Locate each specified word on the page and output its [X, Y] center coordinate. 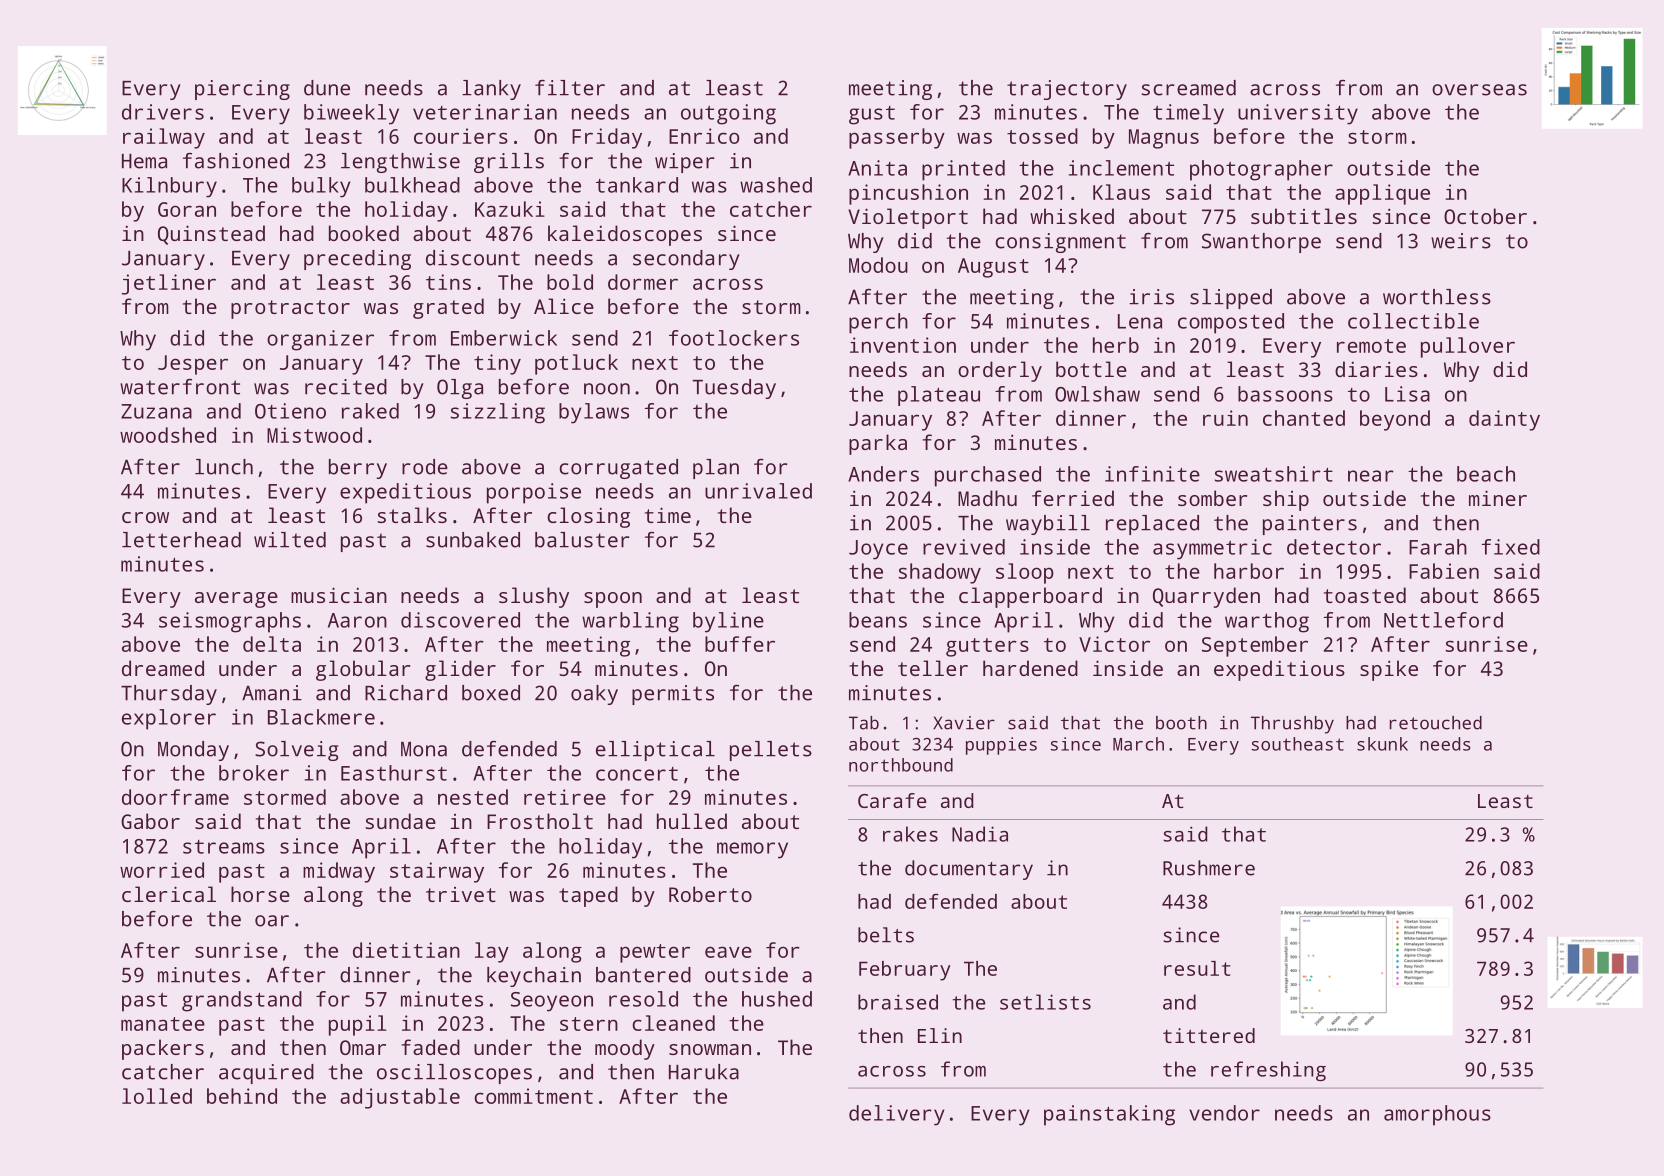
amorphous [1437, 1115]
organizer [320, 340]
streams [224, 847]
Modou [878, 265]
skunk [1382, 744]
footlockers [734, 338]
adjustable [400, 1098]
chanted [1304, 418]
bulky [321, 187]
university [1298, 114]
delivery [896, 1115]
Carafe [892, 800]
